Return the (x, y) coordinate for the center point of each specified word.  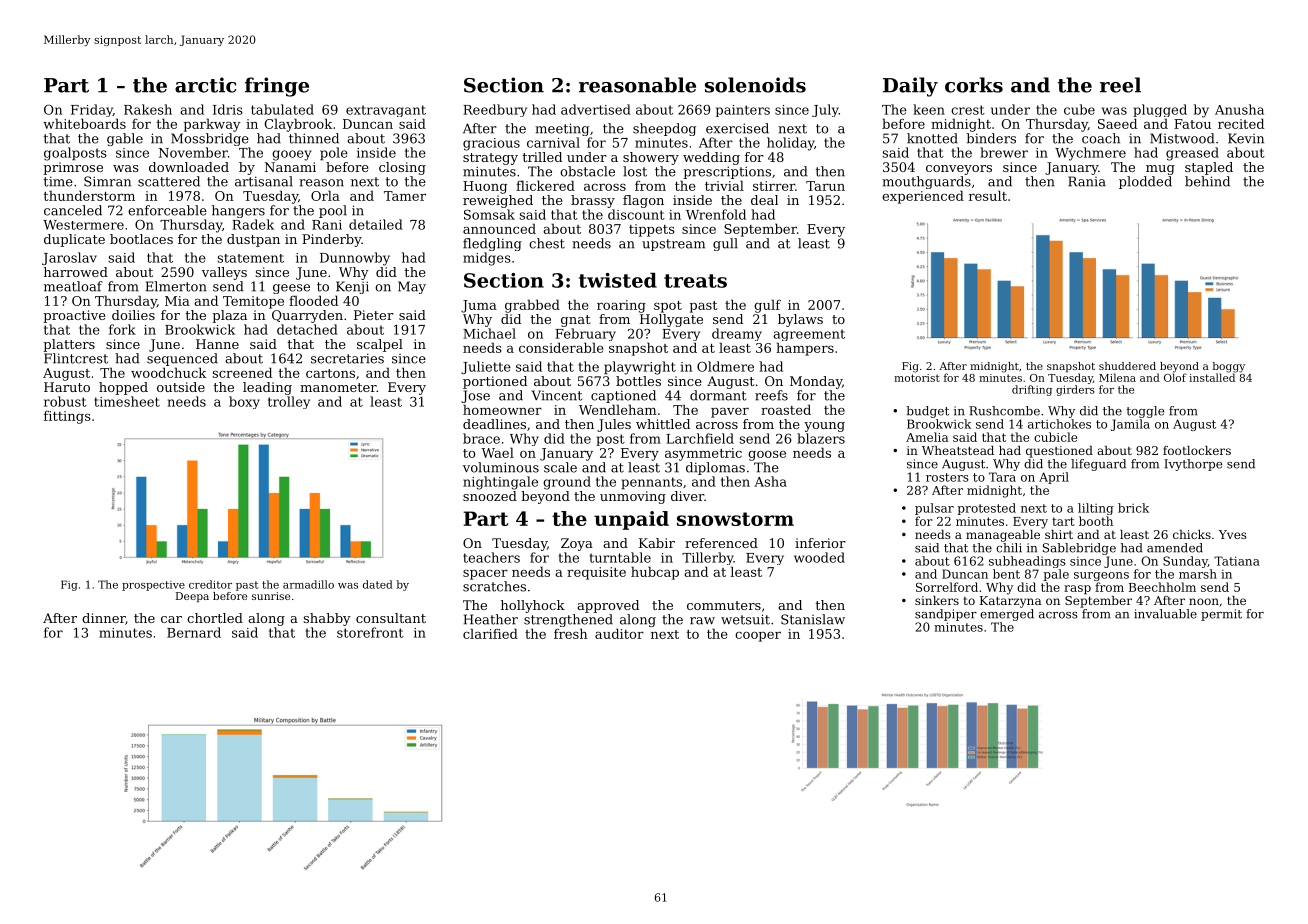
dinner (103, 618)
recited (1241, 123)
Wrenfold (716, 214)
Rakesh (148, 109)
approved (608, 606)
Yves (1233, 534)
